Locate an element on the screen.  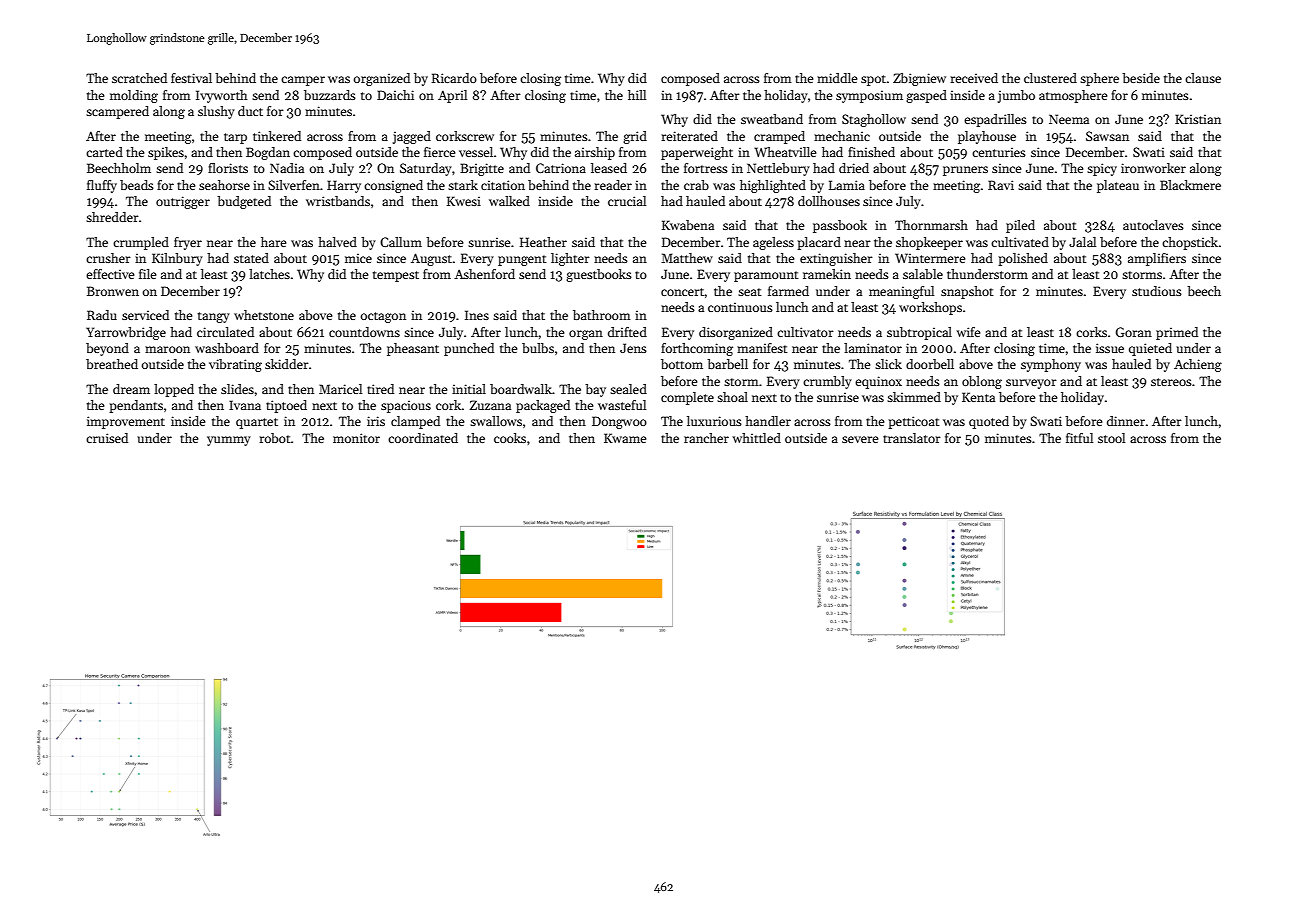
Blackmere is located at coordinates (1190, 185).
